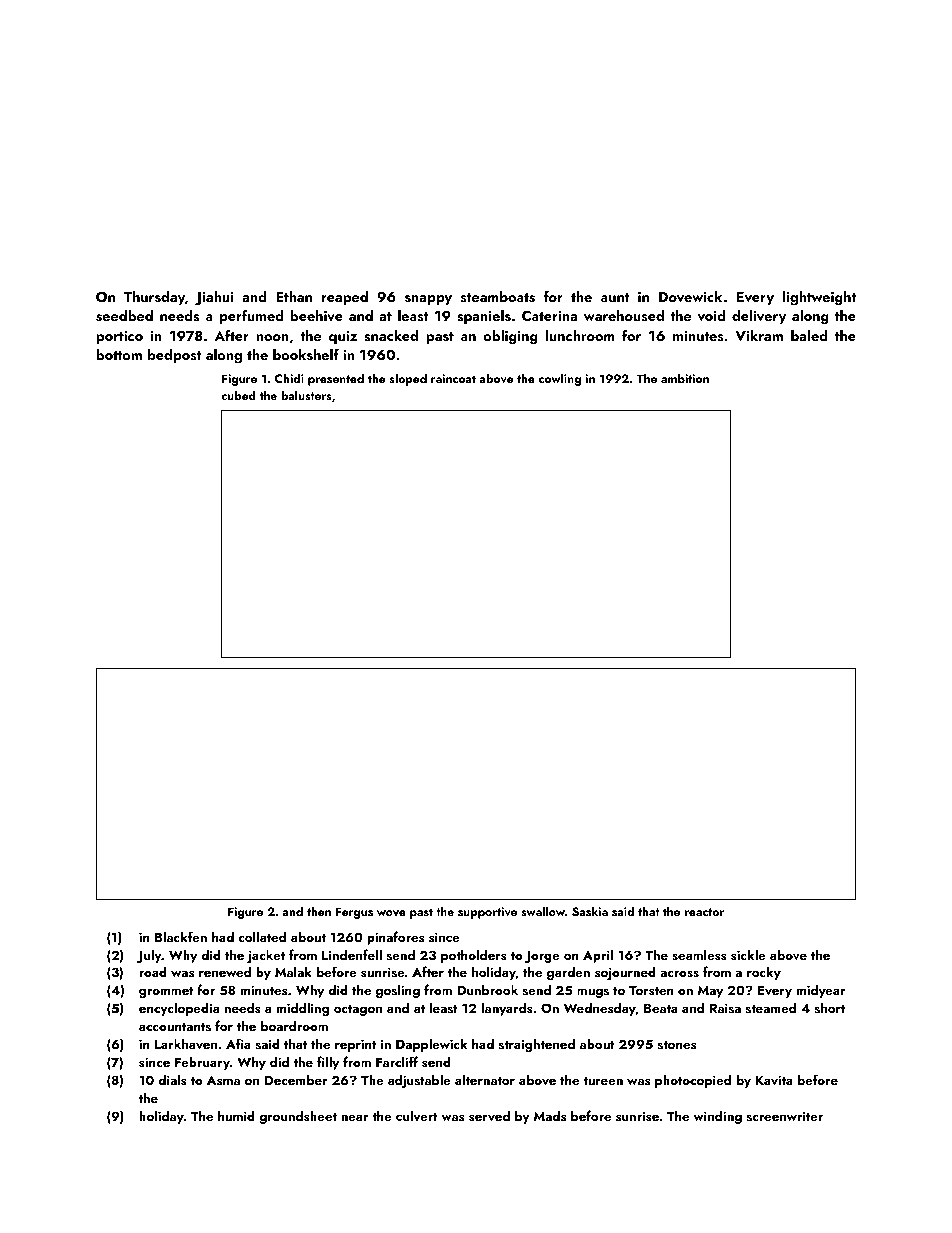  Describe the element at coordinates (704, 912) in the screenshot. I see `reactor` at that location.
